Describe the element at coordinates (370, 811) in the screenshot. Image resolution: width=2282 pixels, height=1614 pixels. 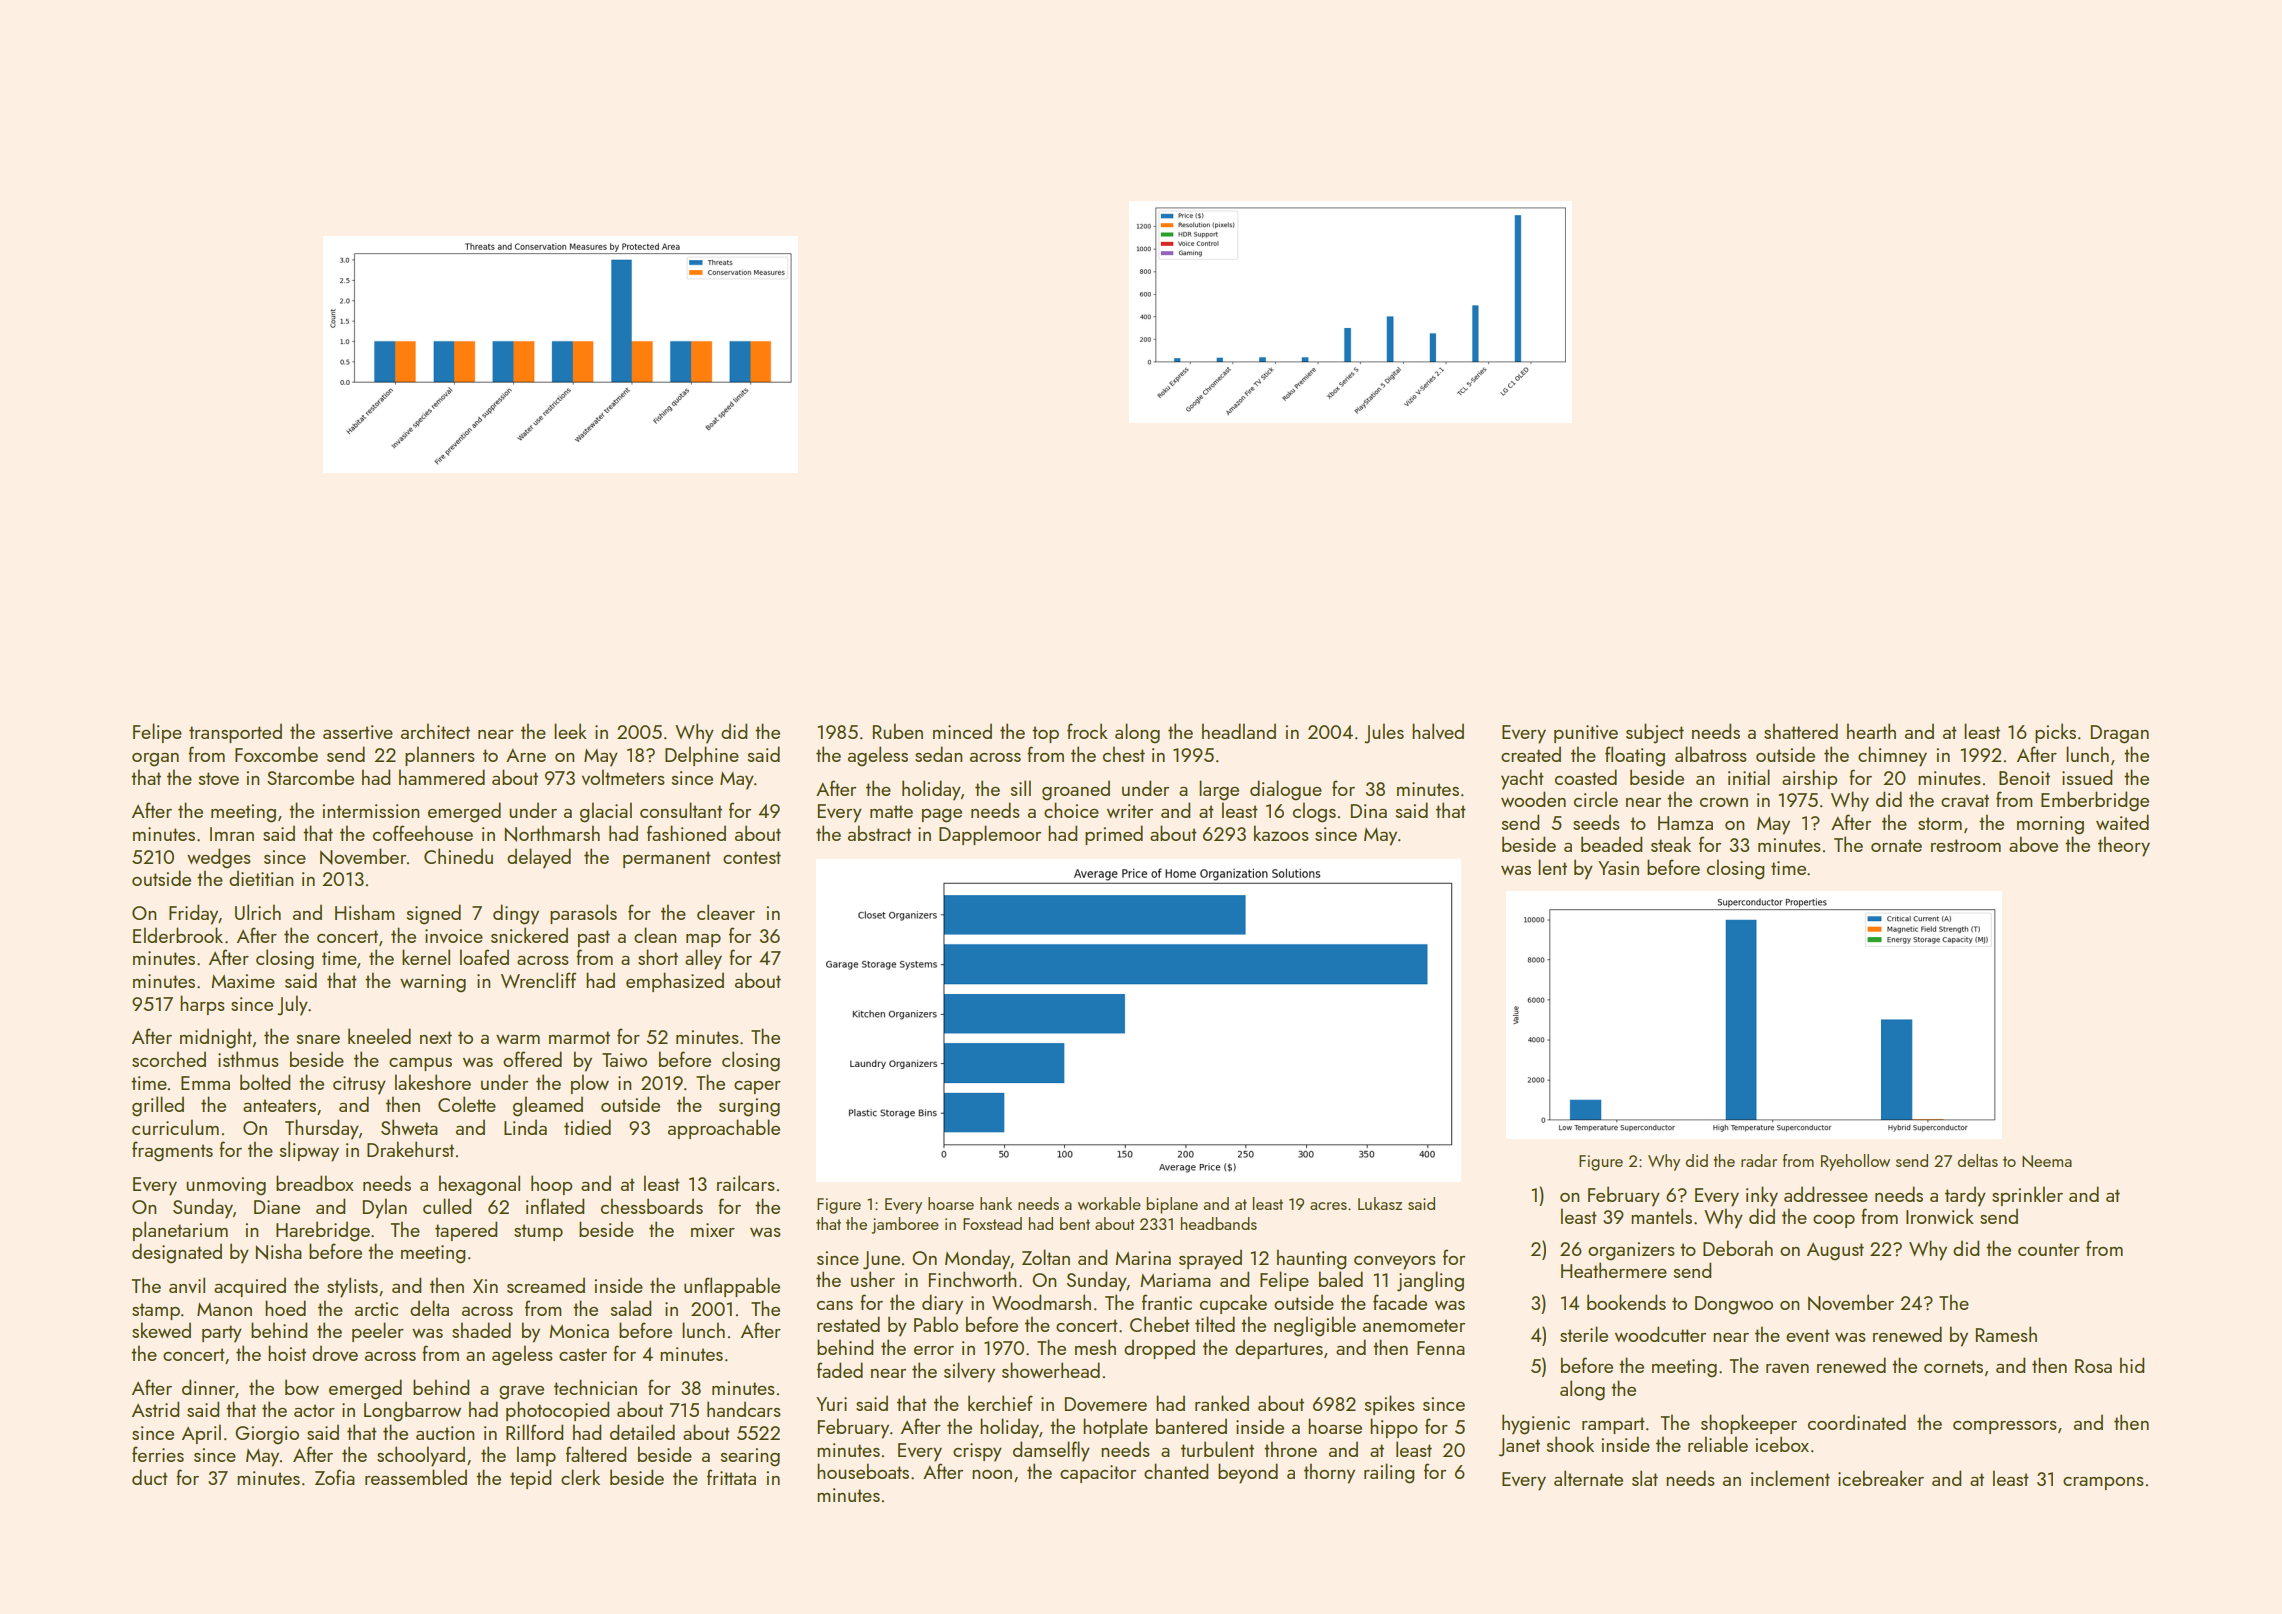
I see `intermission` at that location.
